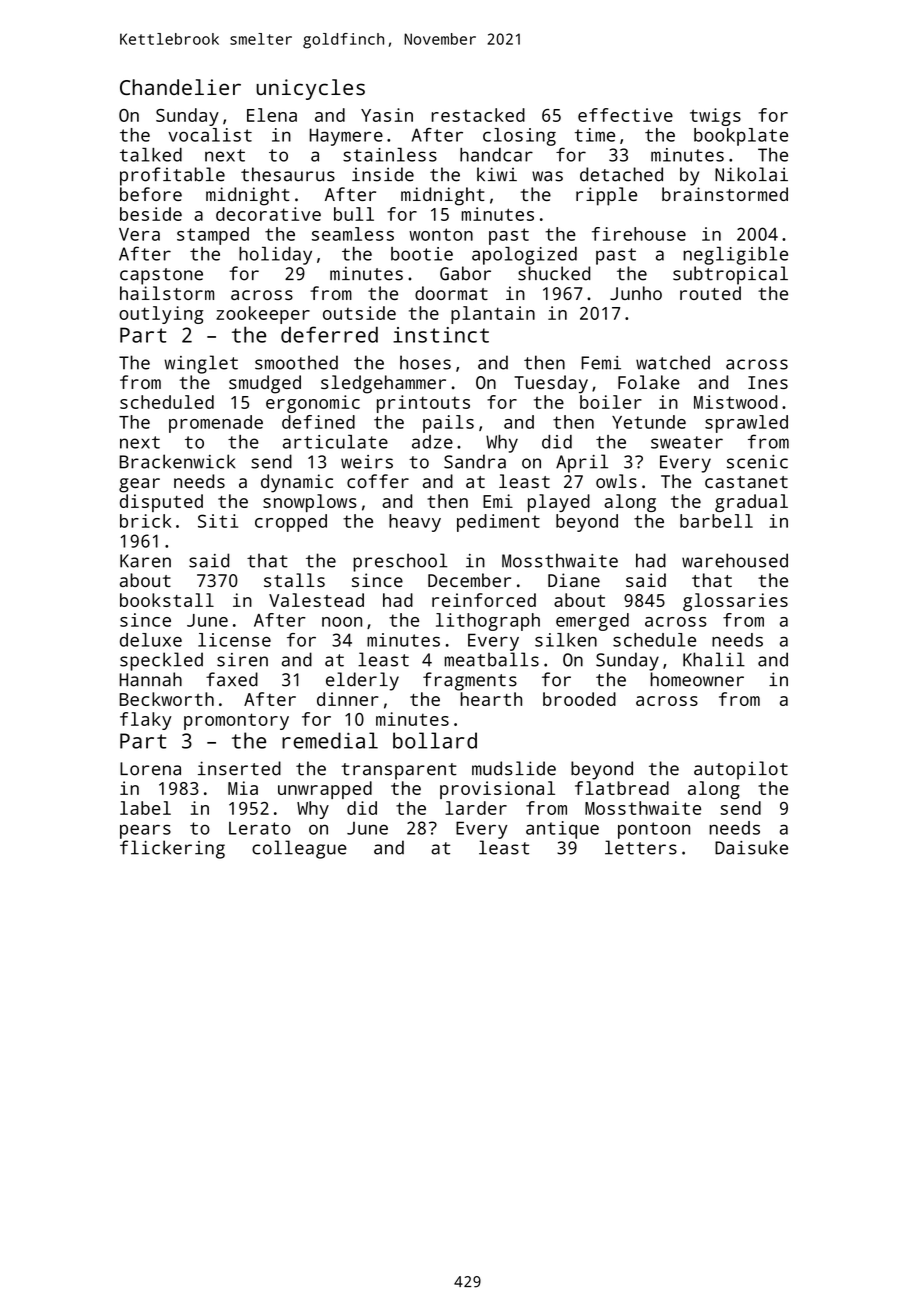 The width and height of the screenshot is (908, 1316). I want to click on was, so click(547, 176).
